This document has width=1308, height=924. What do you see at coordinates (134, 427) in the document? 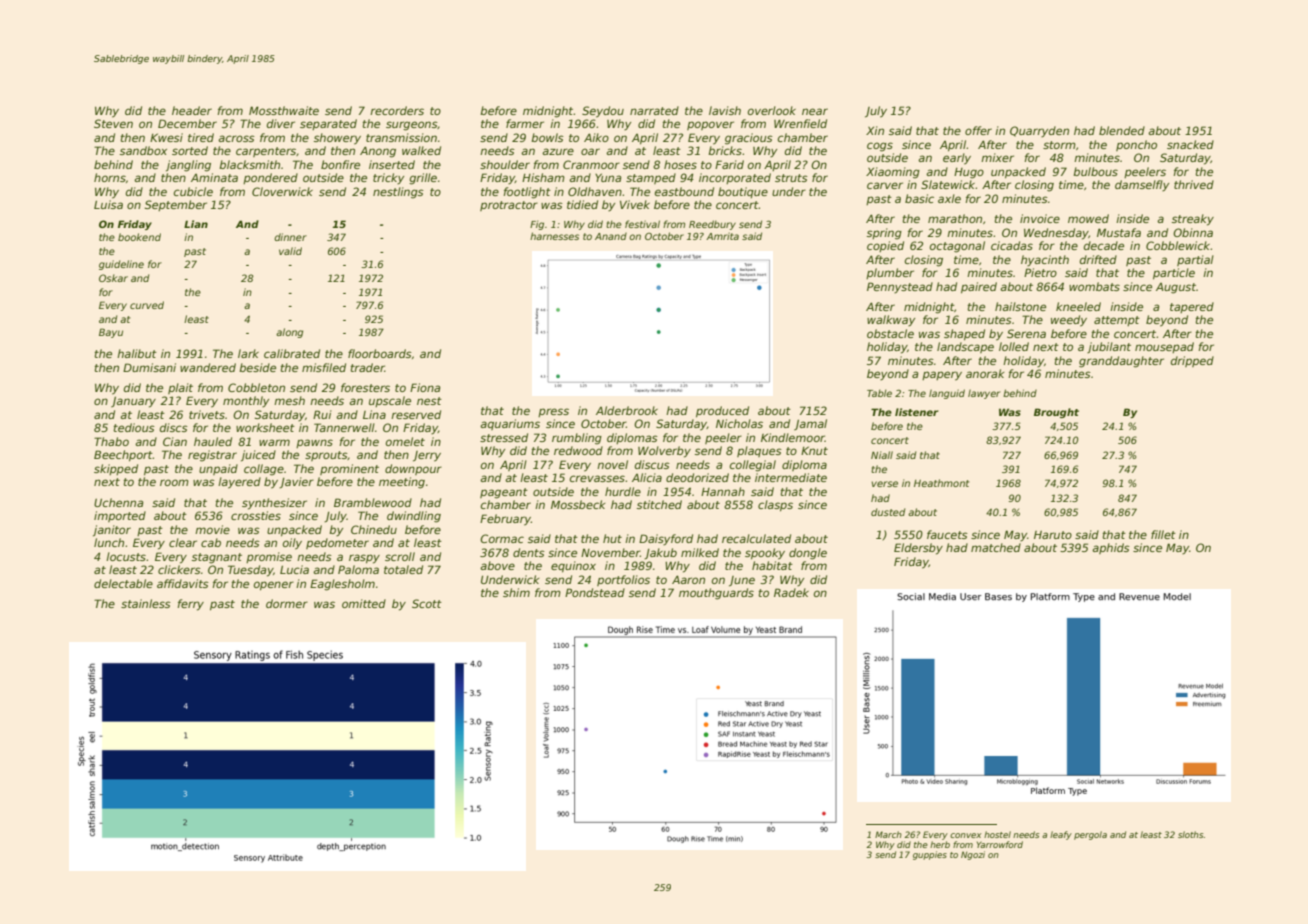
I see `tedious` at bounding box center [134, 427].
